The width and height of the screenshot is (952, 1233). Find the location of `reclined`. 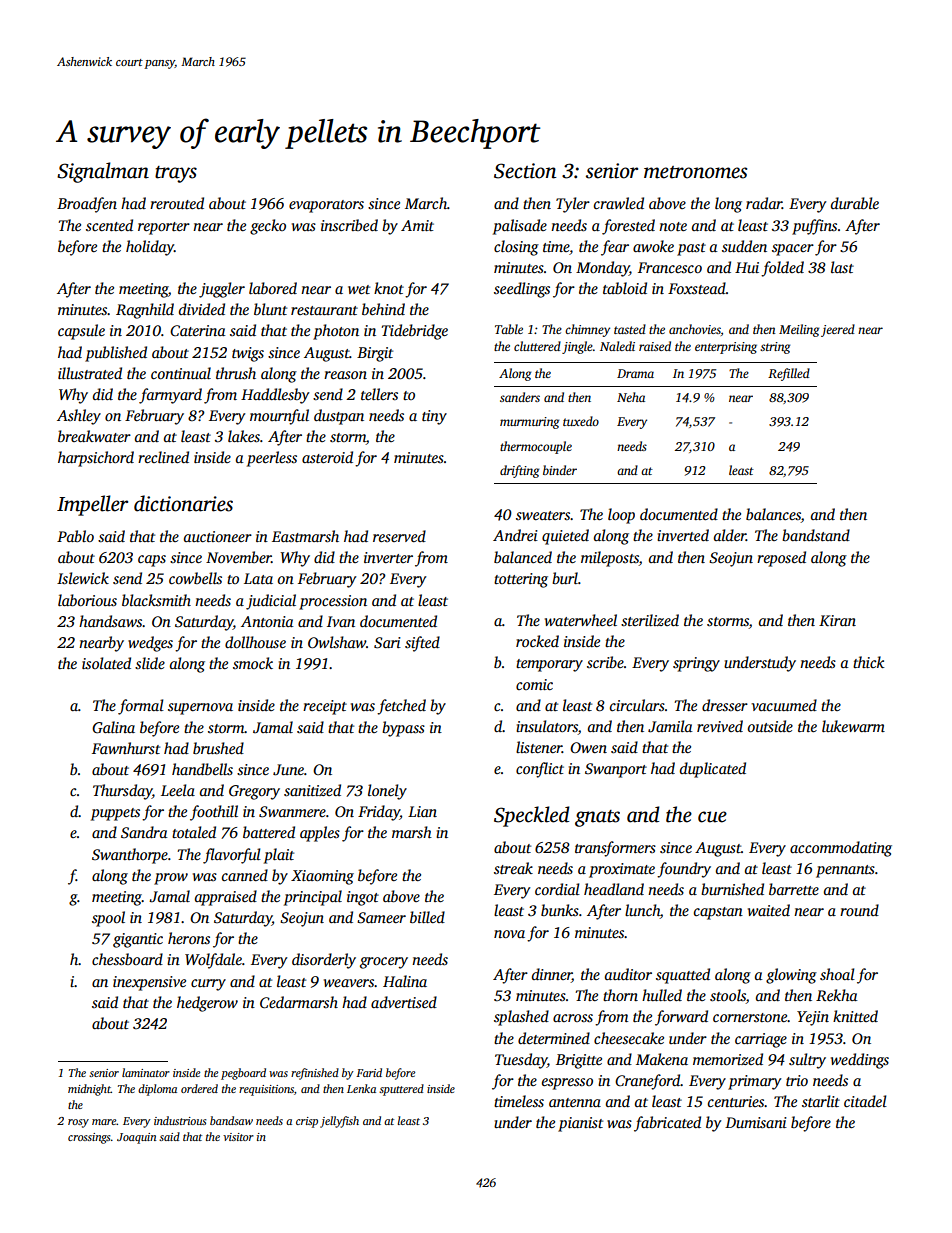

reclined is located at coordinates (163, 457).
